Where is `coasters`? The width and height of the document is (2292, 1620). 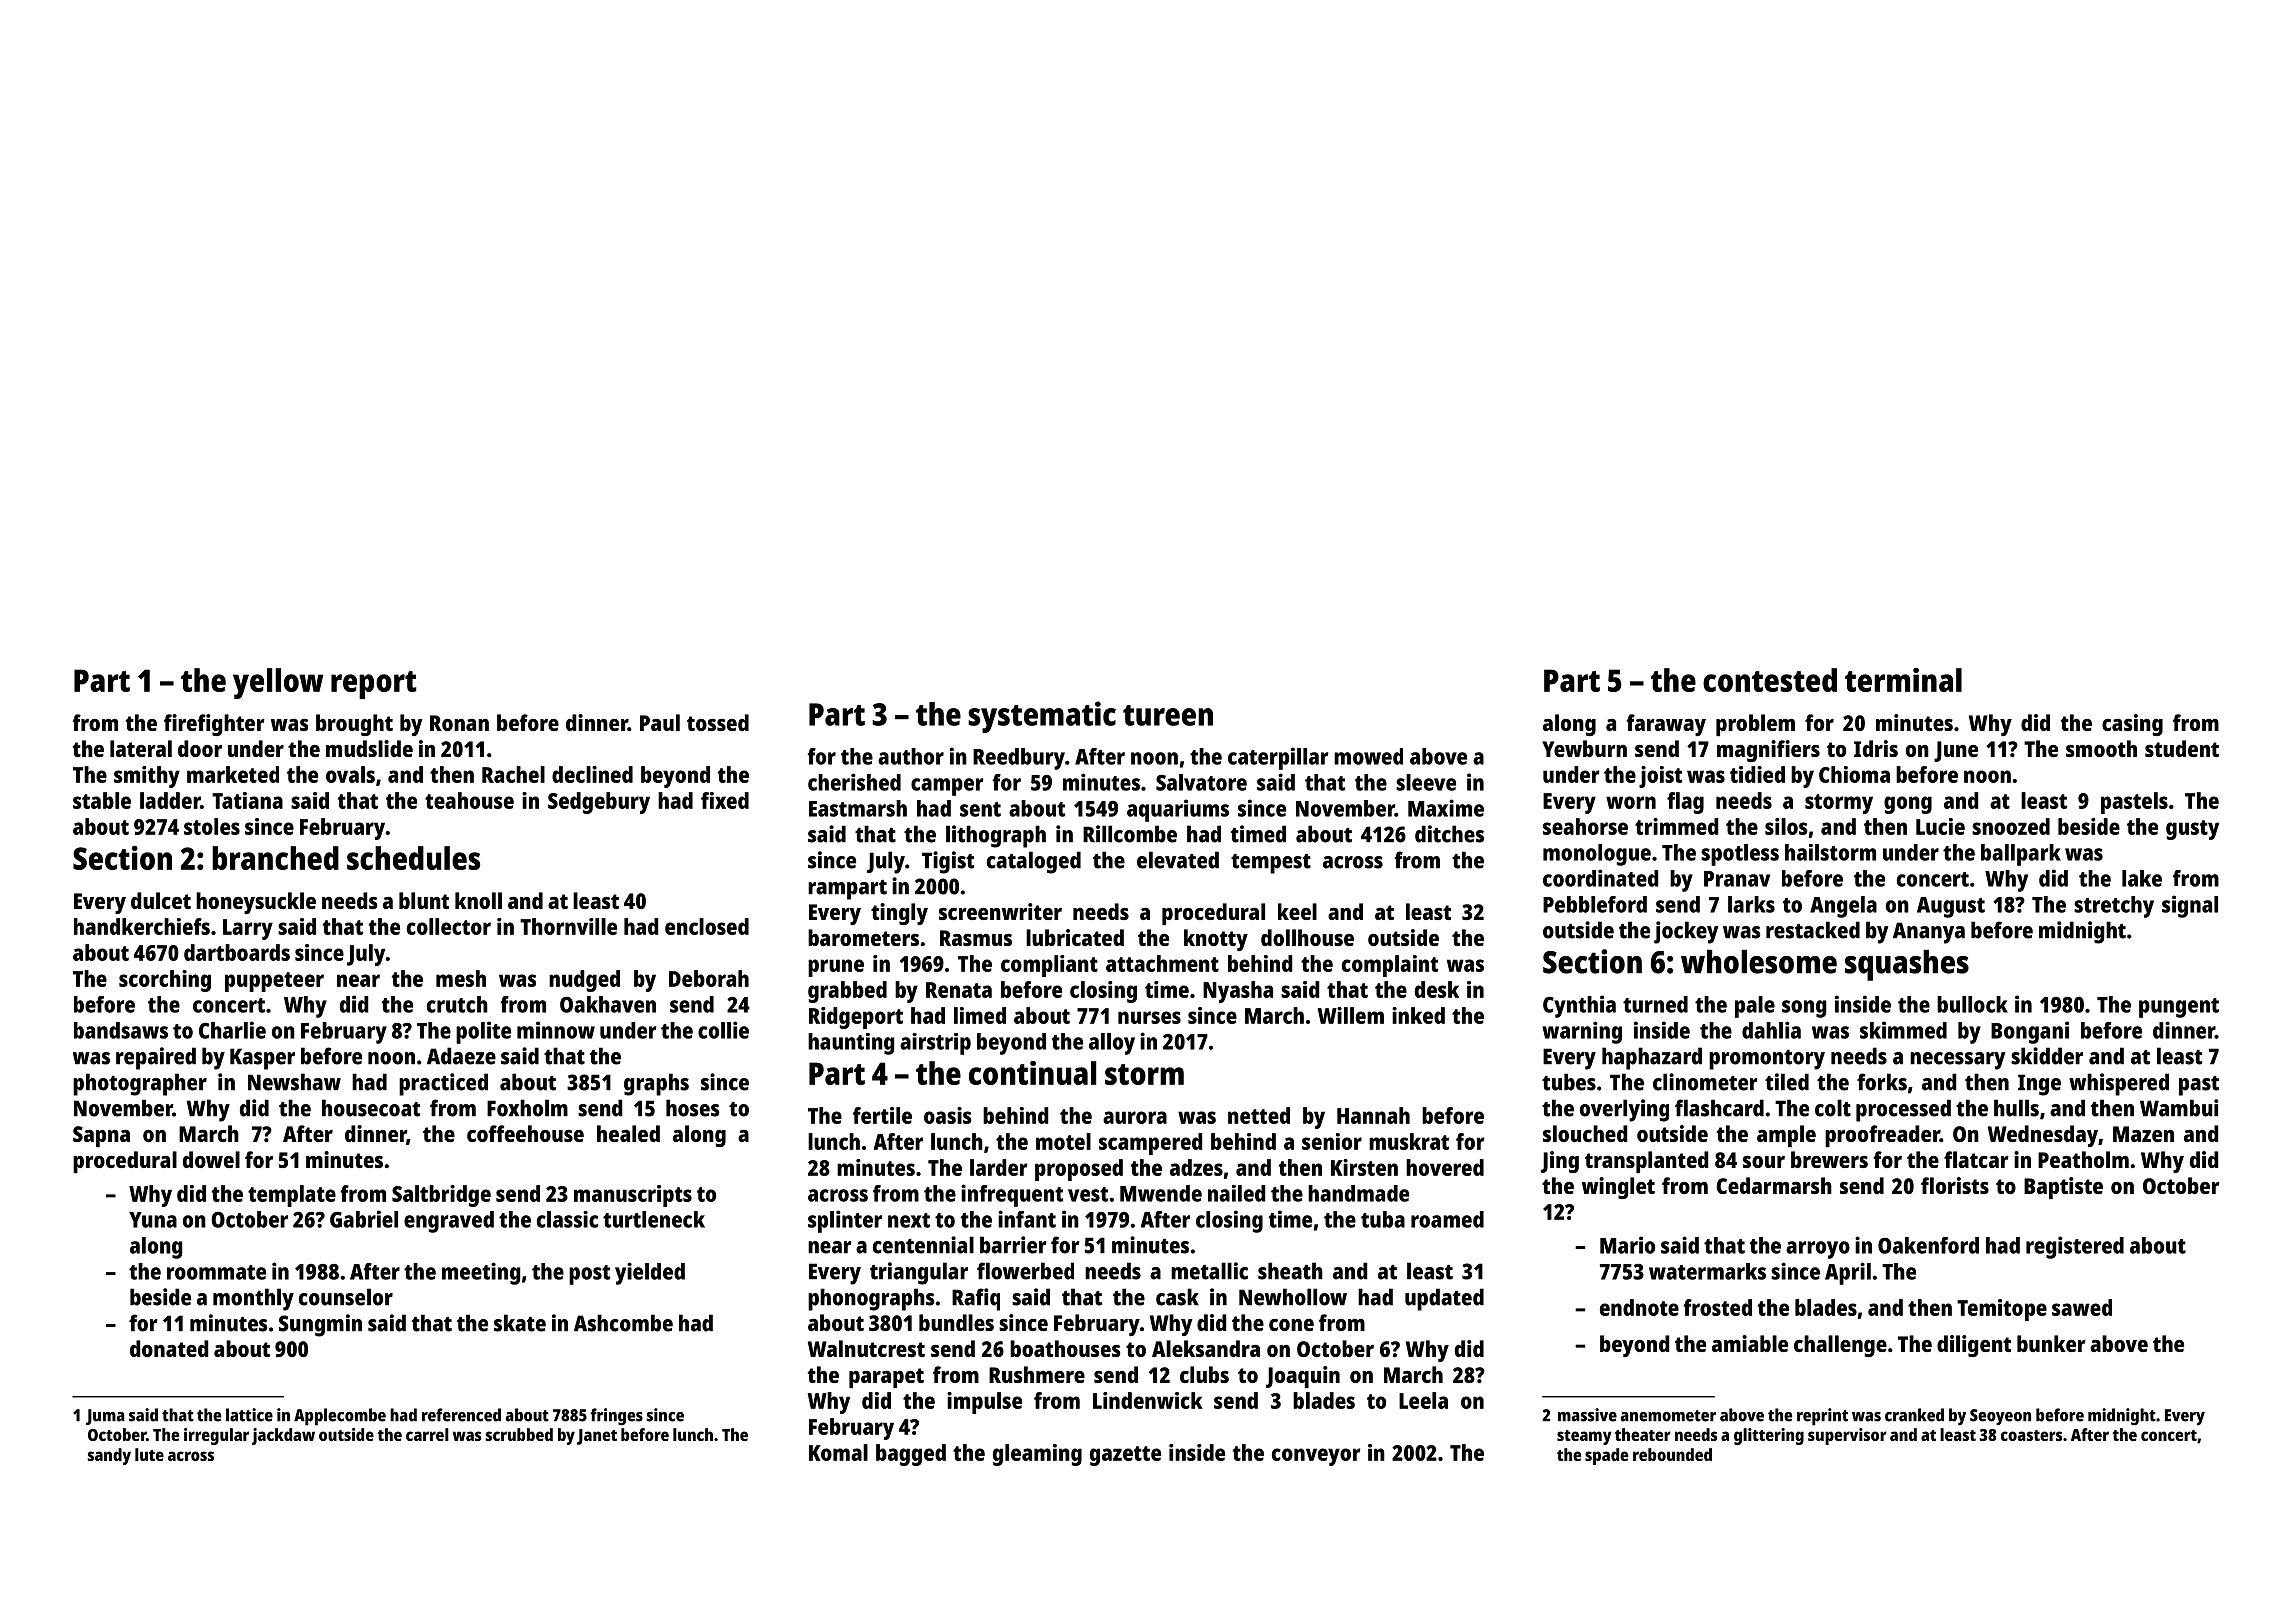 coasters is located at coordinates (2031, 1435).
